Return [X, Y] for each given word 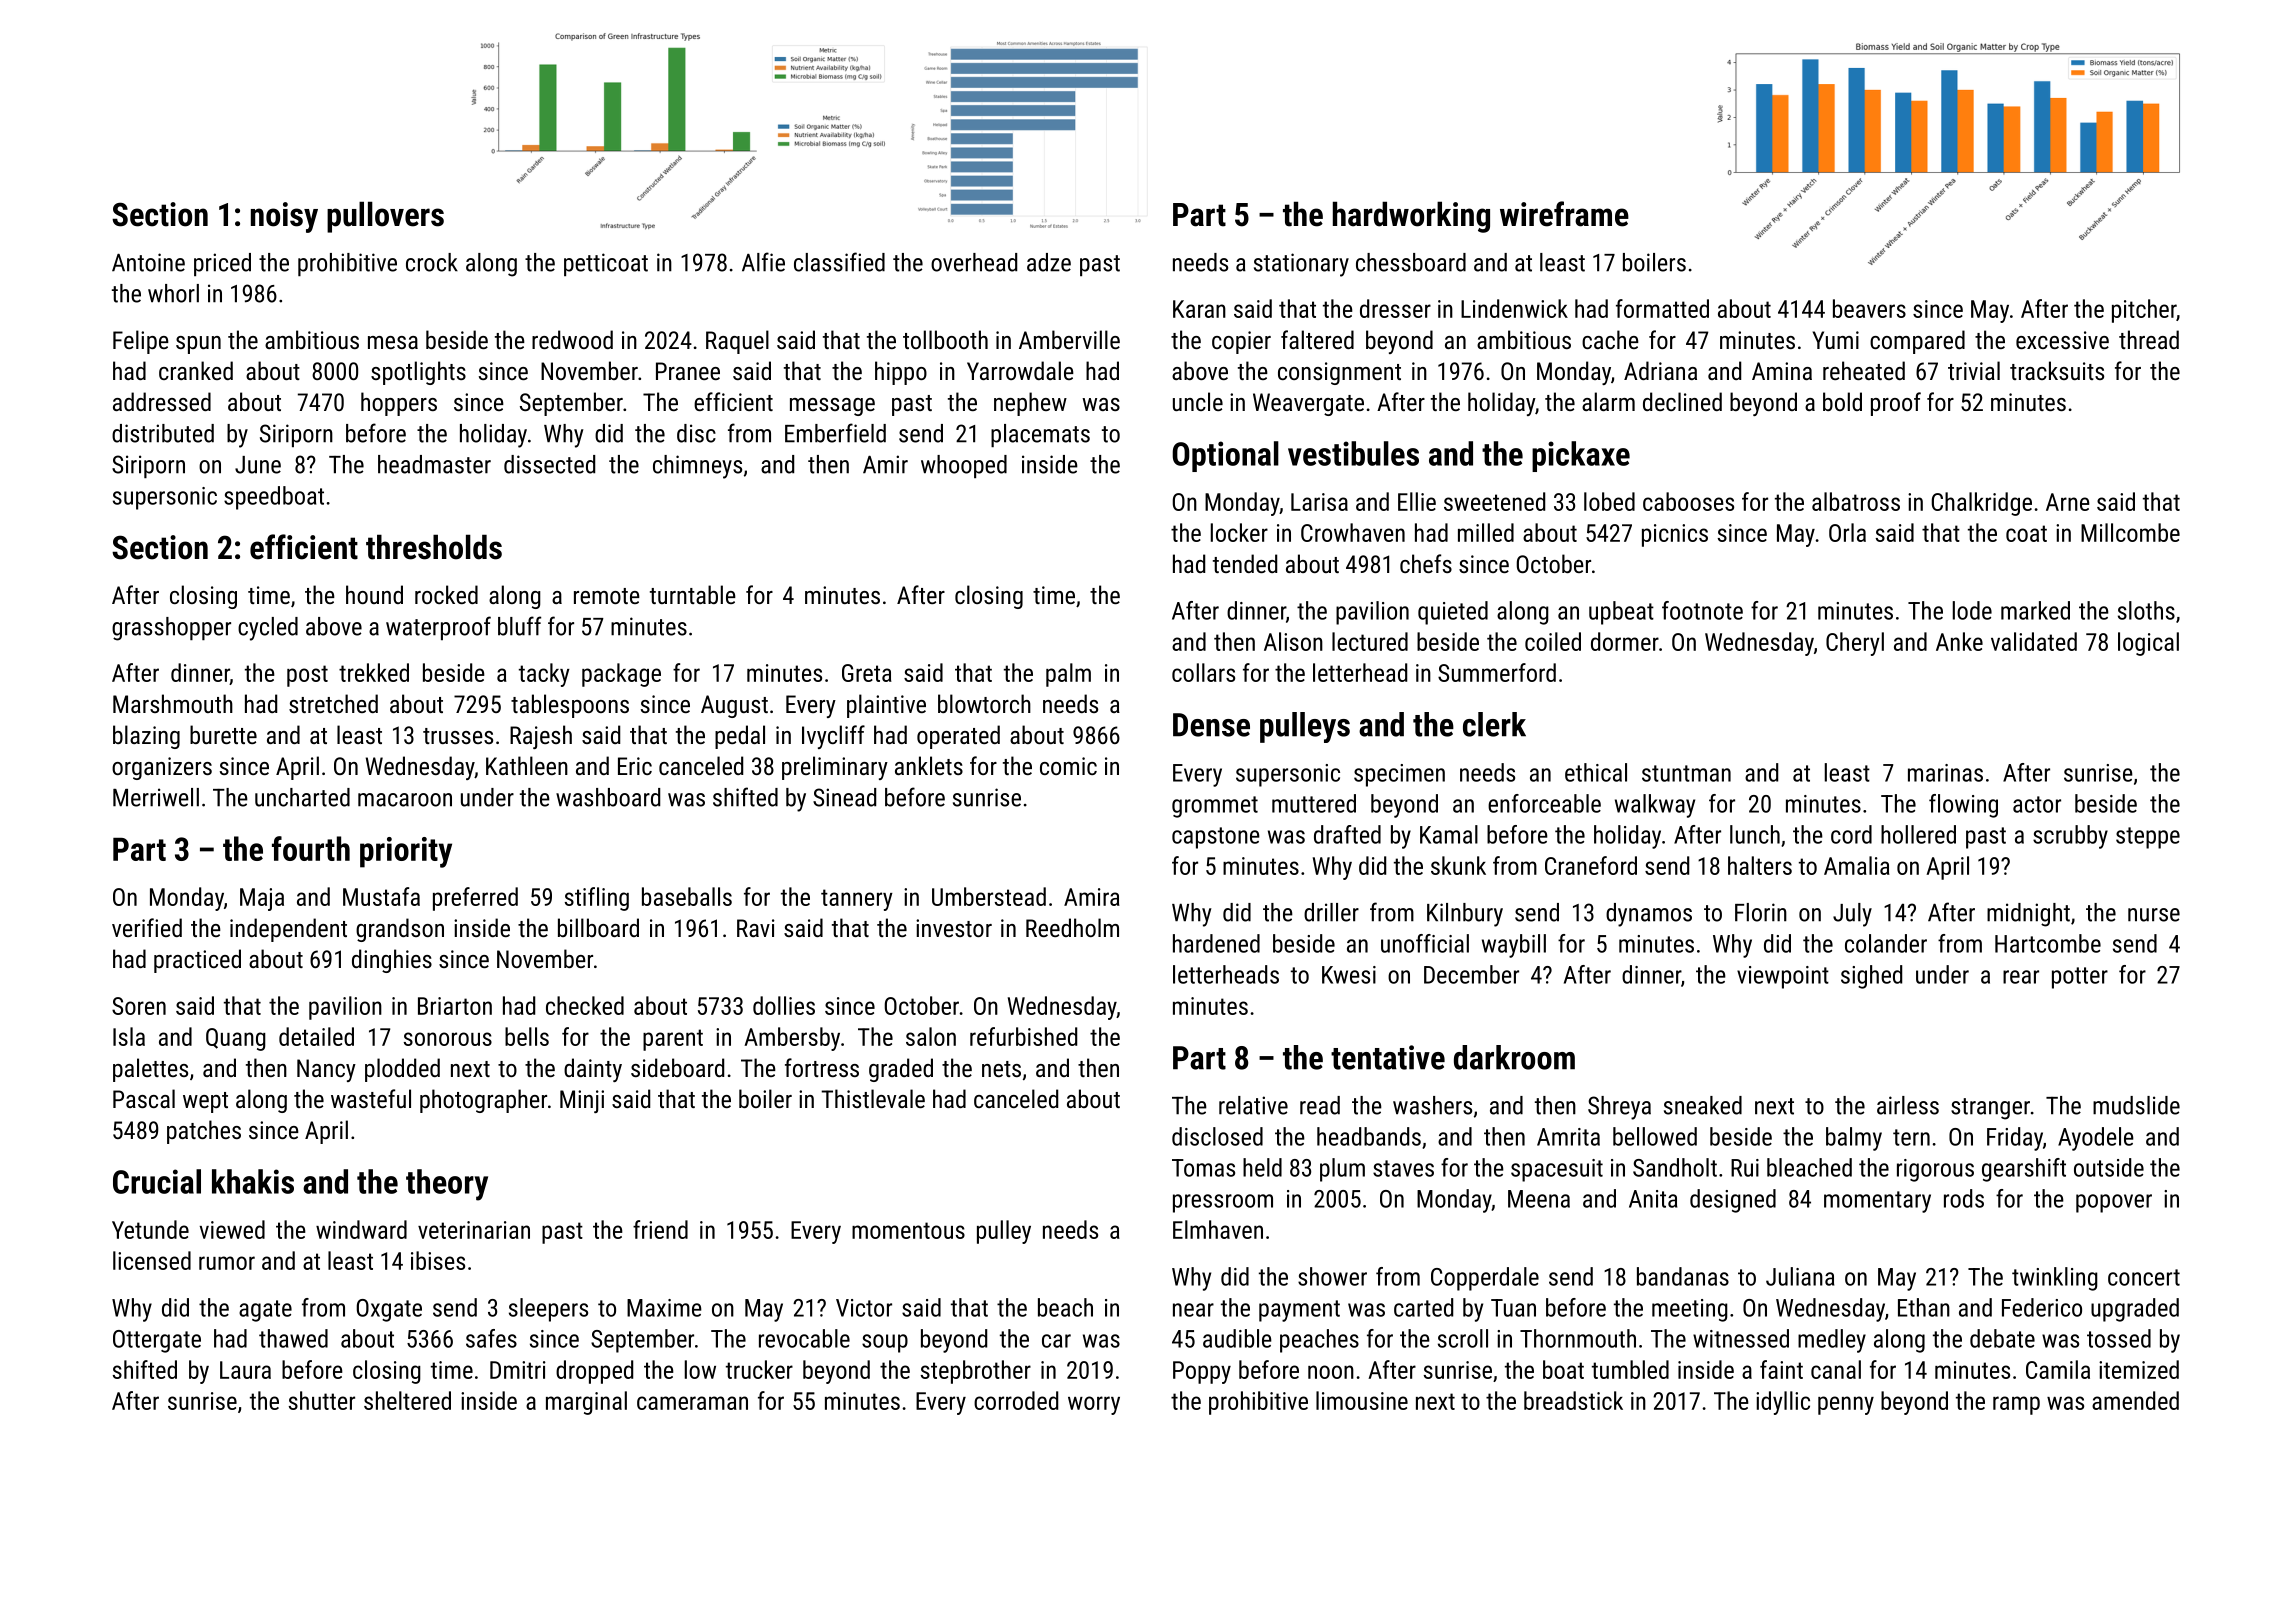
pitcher [2144, 311]
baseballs [687, 896]
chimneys [697, 467]
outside [2109, 1167]
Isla [129, 1036]
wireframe [1564, 214]
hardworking [1411, 217]
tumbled [1630, 1369]
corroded [1016, 1400]
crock [432, 262]
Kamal [1449, 834]
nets [1001, 1069]
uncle [1198, 401]
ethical [1596, 772]
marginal [586, 1403]
